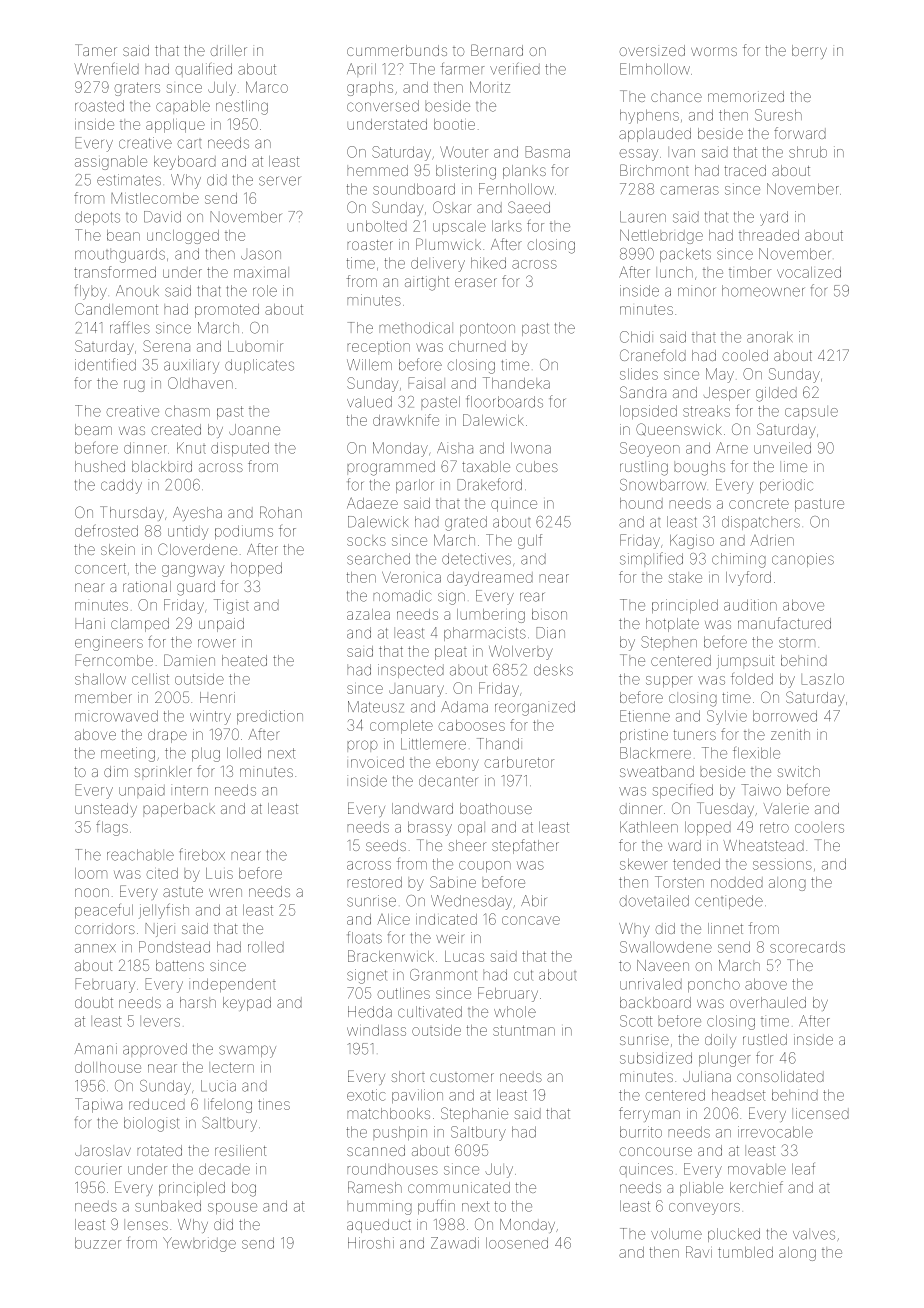 Image resolution: width=924 pixels, height=1308 pixels. I want to click on unsteady, so click(106, 810).
